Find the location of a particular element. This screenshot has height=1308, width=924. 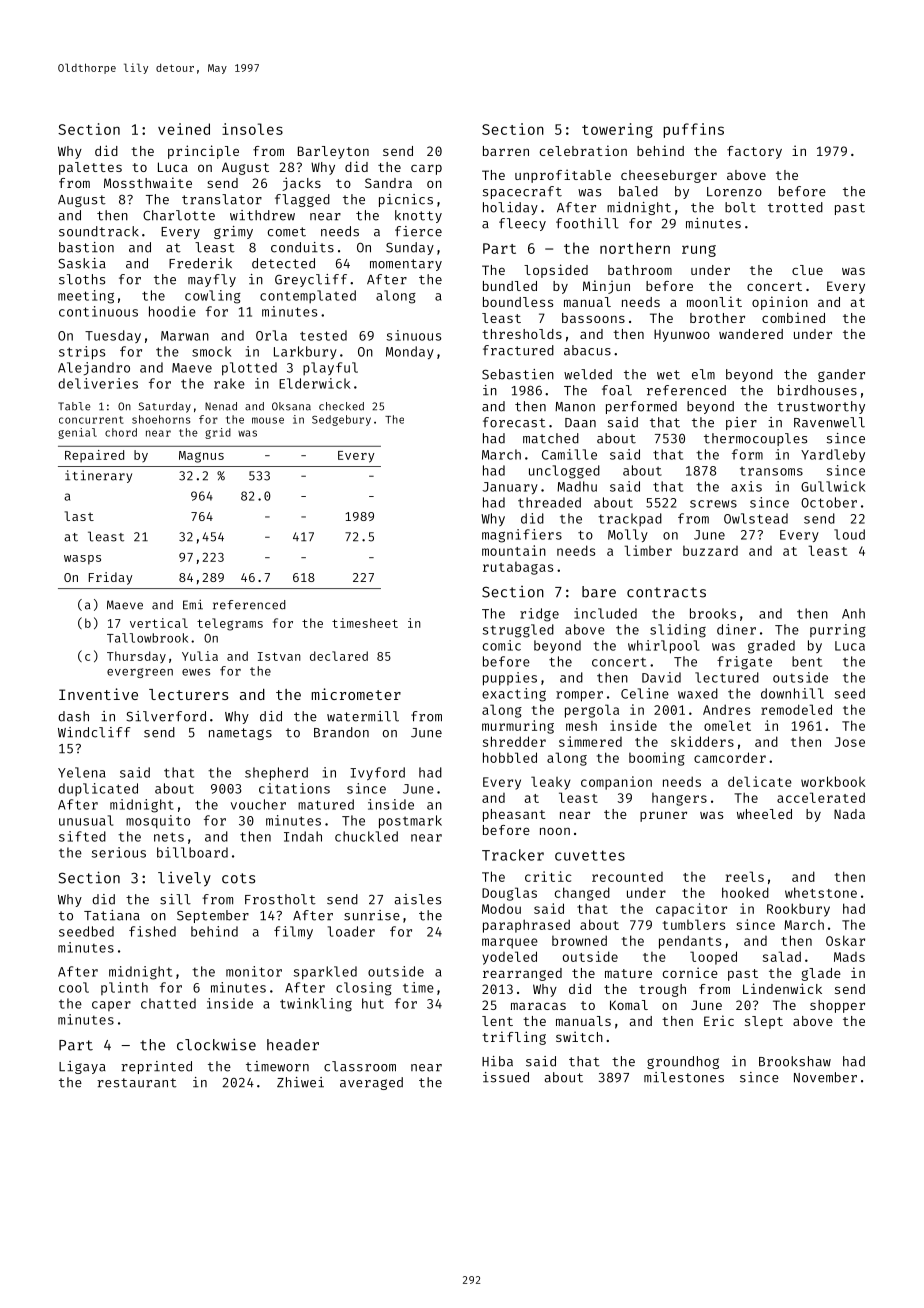

Celine is located at coordinates (645, 693).
